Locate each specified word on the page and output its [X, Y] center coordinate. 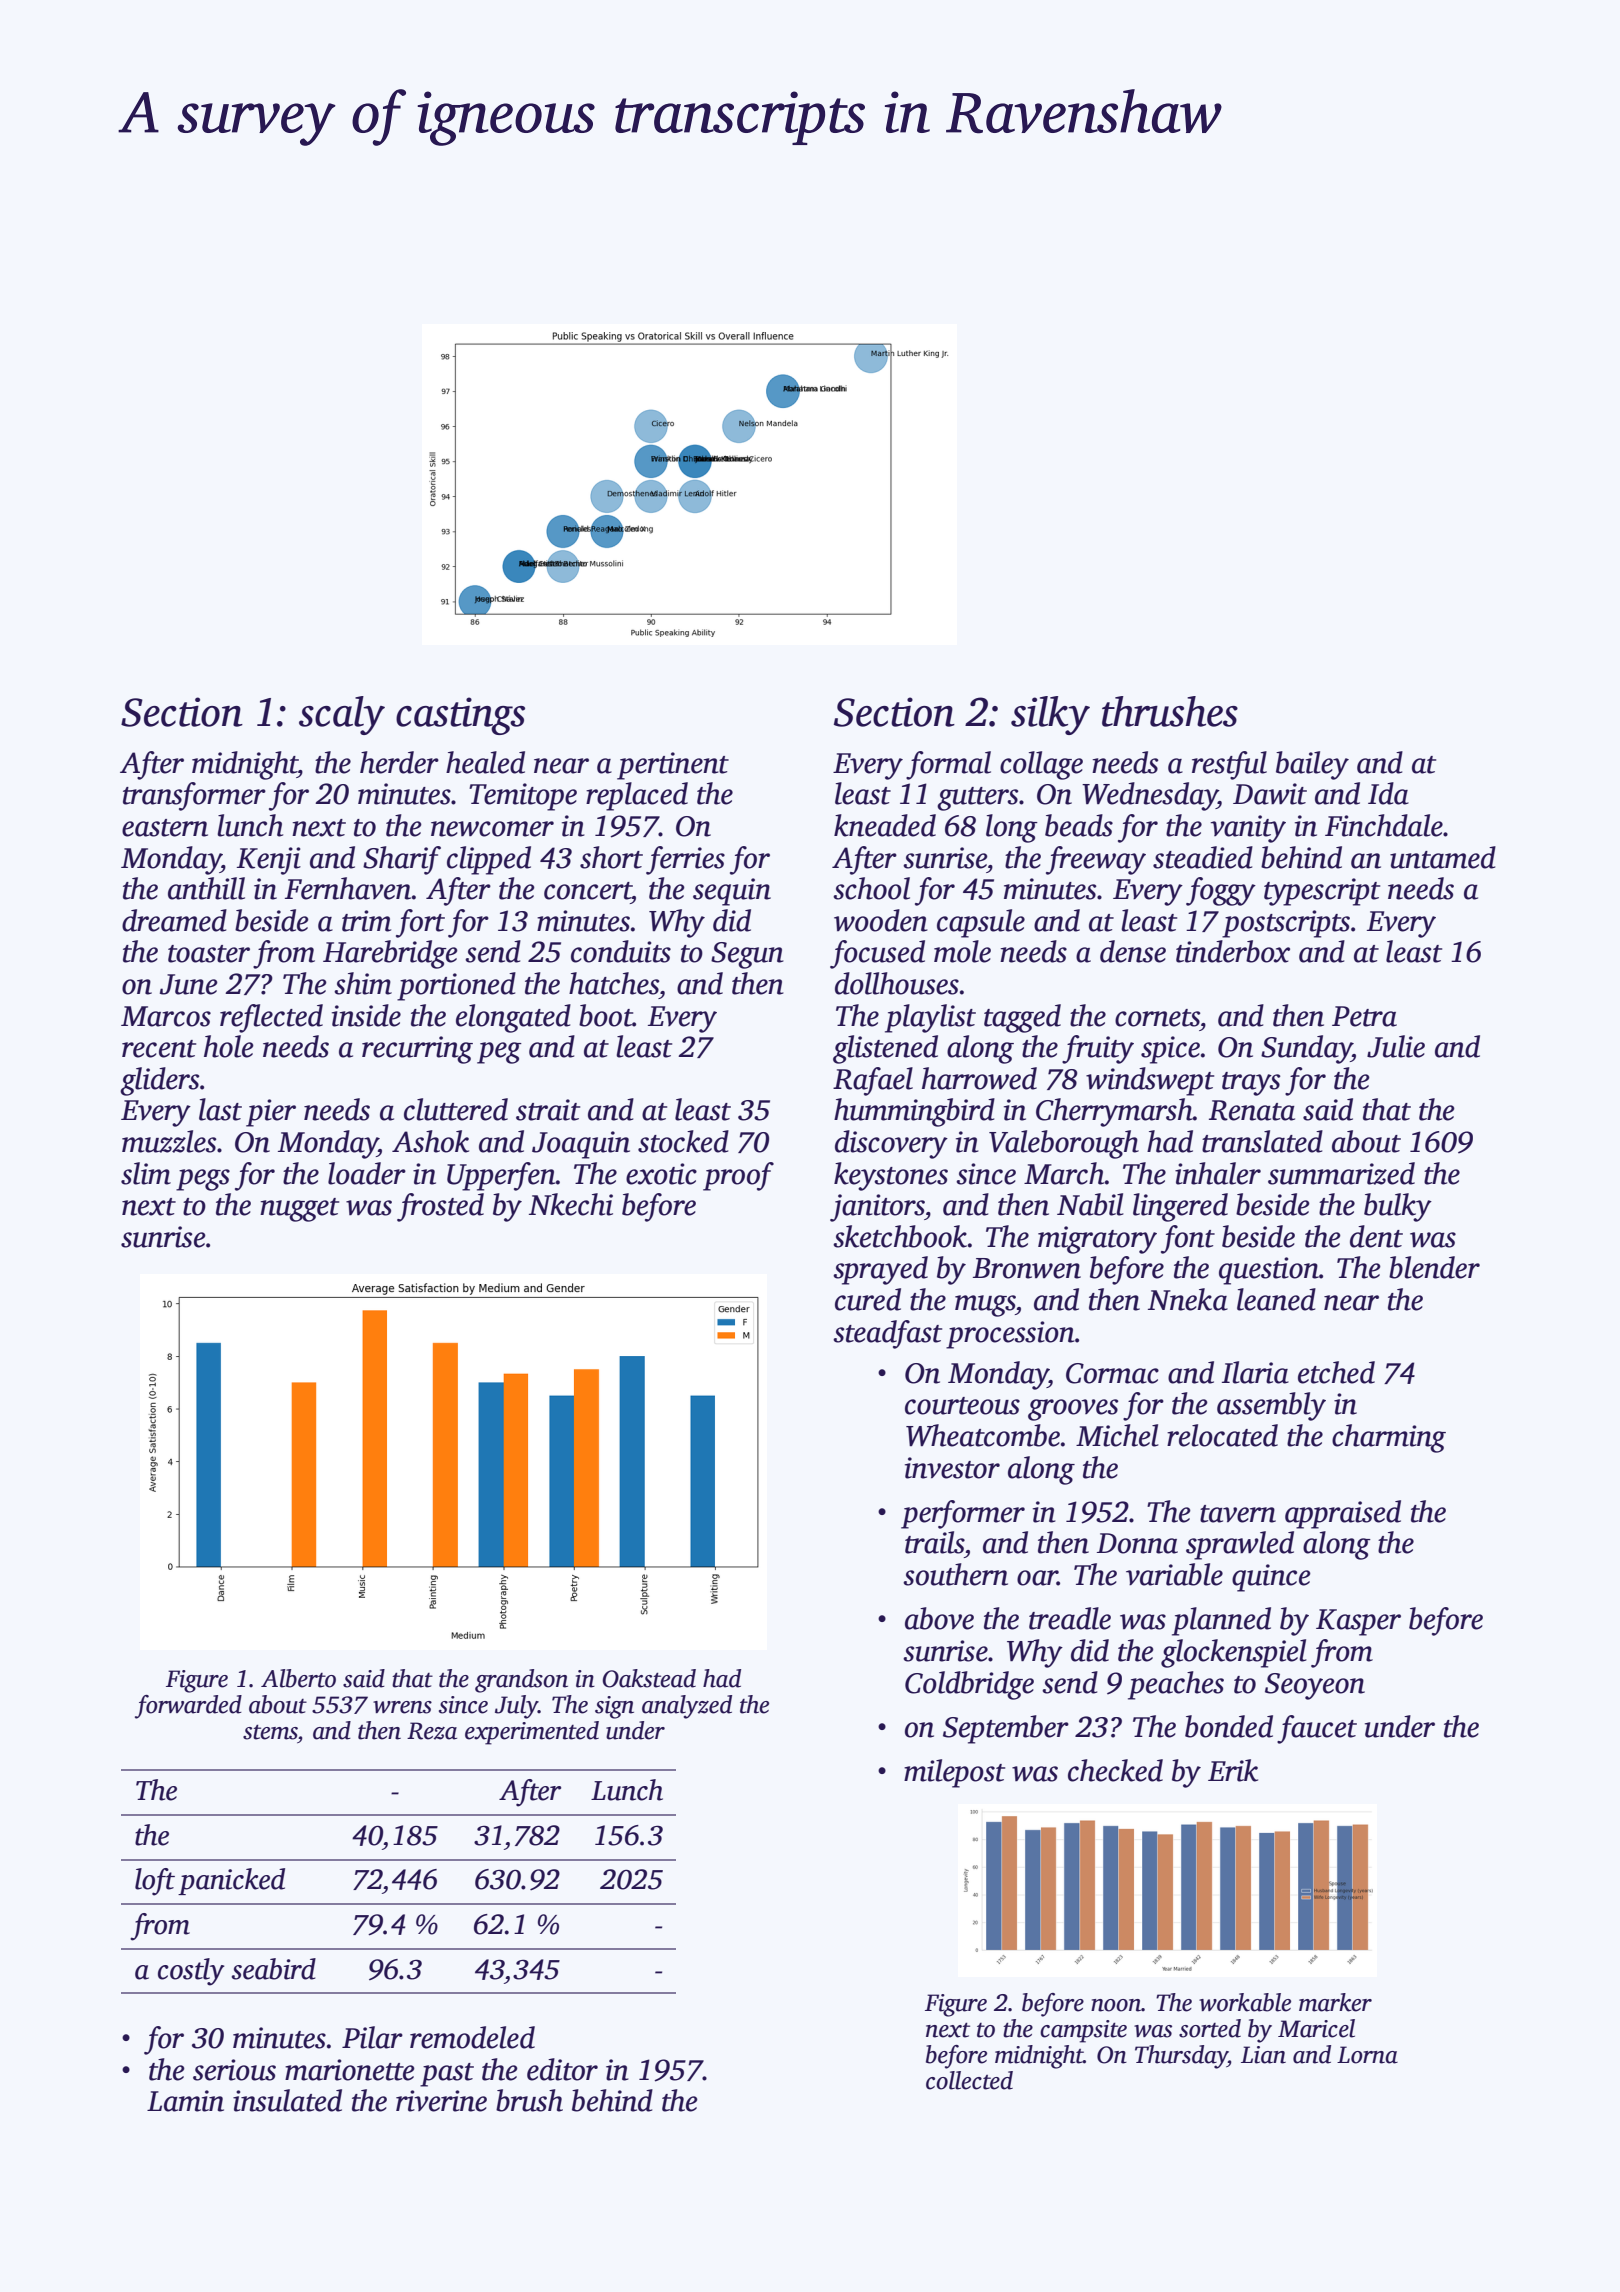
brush [529, 2100]
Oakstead [649, 1678]
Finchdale [1384, 825]
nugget [299, 1210]
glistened [885, 1049]
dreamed [174, 920]
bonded [1229, 1726]
